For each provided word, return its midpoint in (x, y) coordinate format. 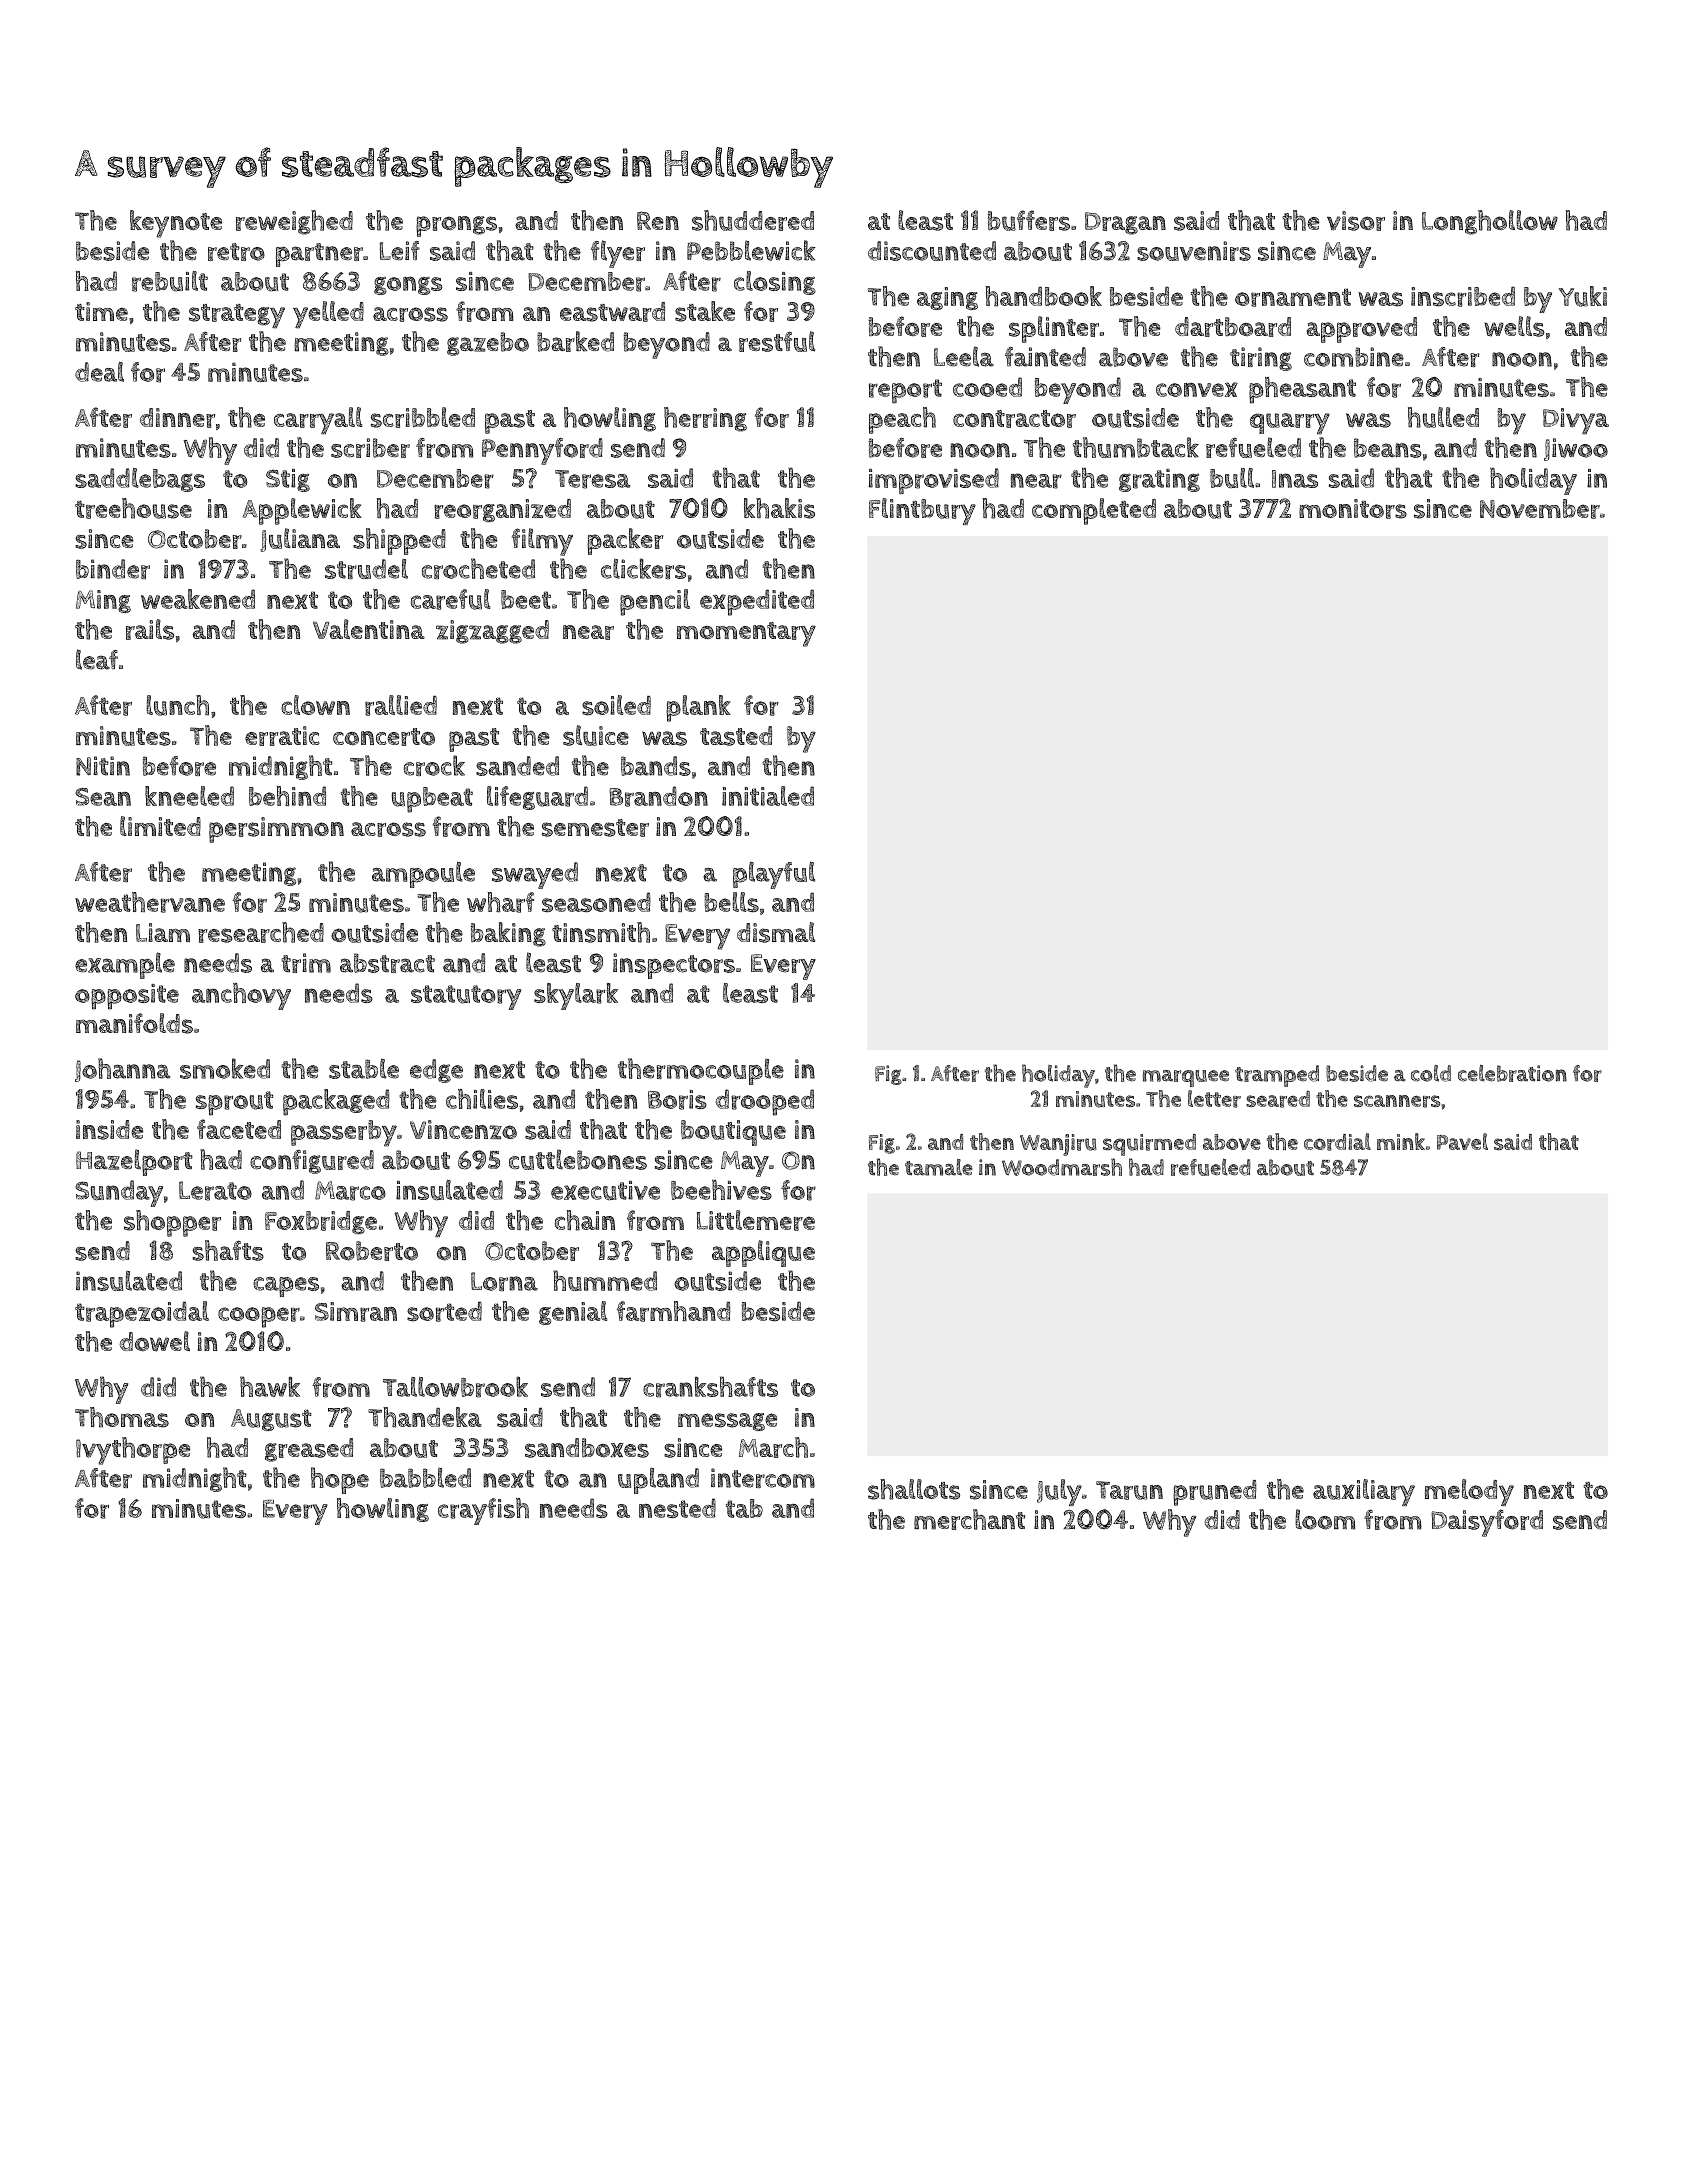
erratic (282, 736)
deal (99, 372)
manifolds (134, 1023)
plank (698, 708)
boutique (733, 1133)
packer (625, 541)
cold (1431, 1073)
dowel (154, 1341)
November (1540, 509)
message (727, 1422)
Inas (1295, 479)
